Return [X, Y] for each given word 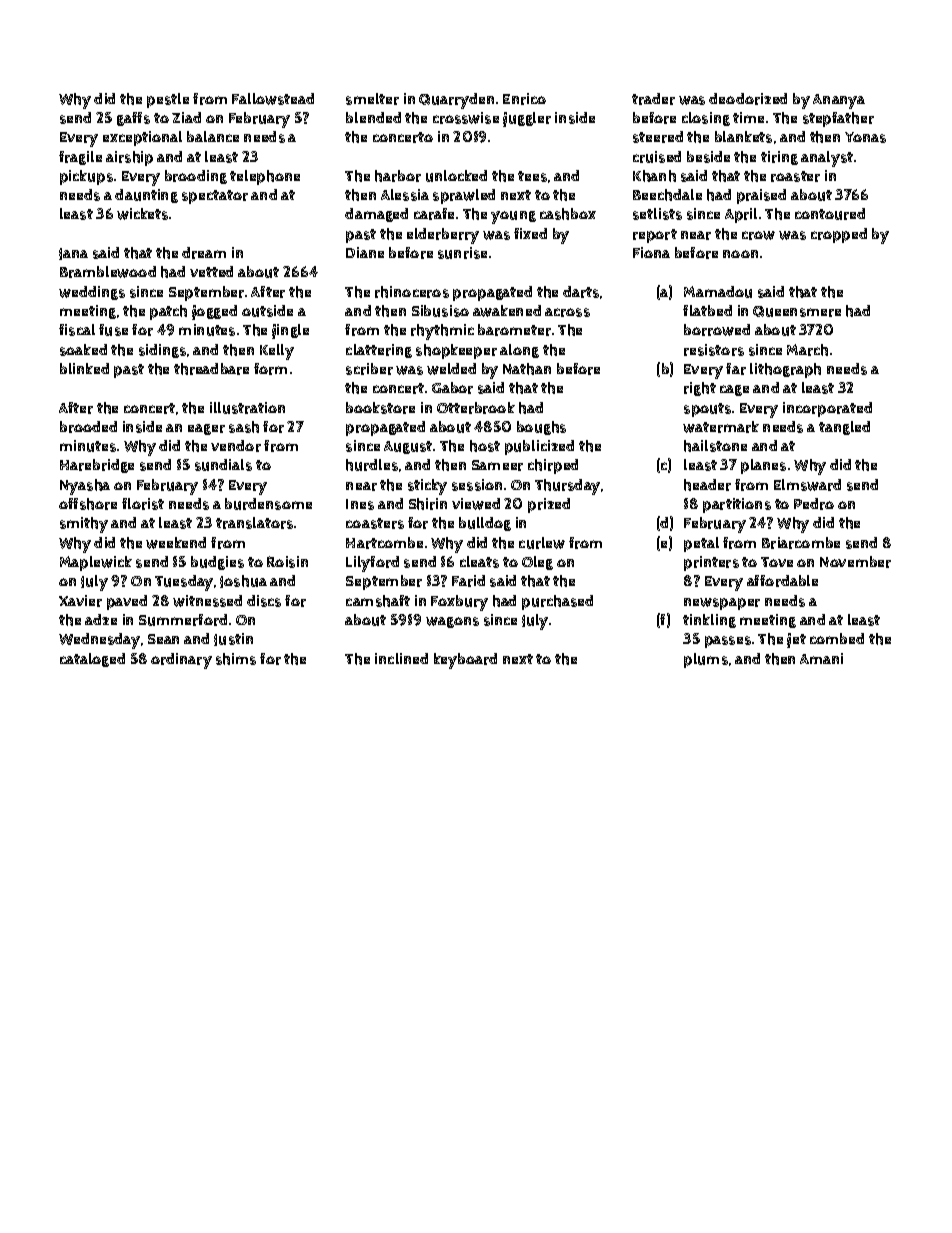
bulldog [485, 524]
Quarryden [456, 101]
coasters [375, 523]
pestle [168, 100]
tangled [844, 428]
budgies [217, 563]
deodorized [748, 99]
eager [206, 429]
